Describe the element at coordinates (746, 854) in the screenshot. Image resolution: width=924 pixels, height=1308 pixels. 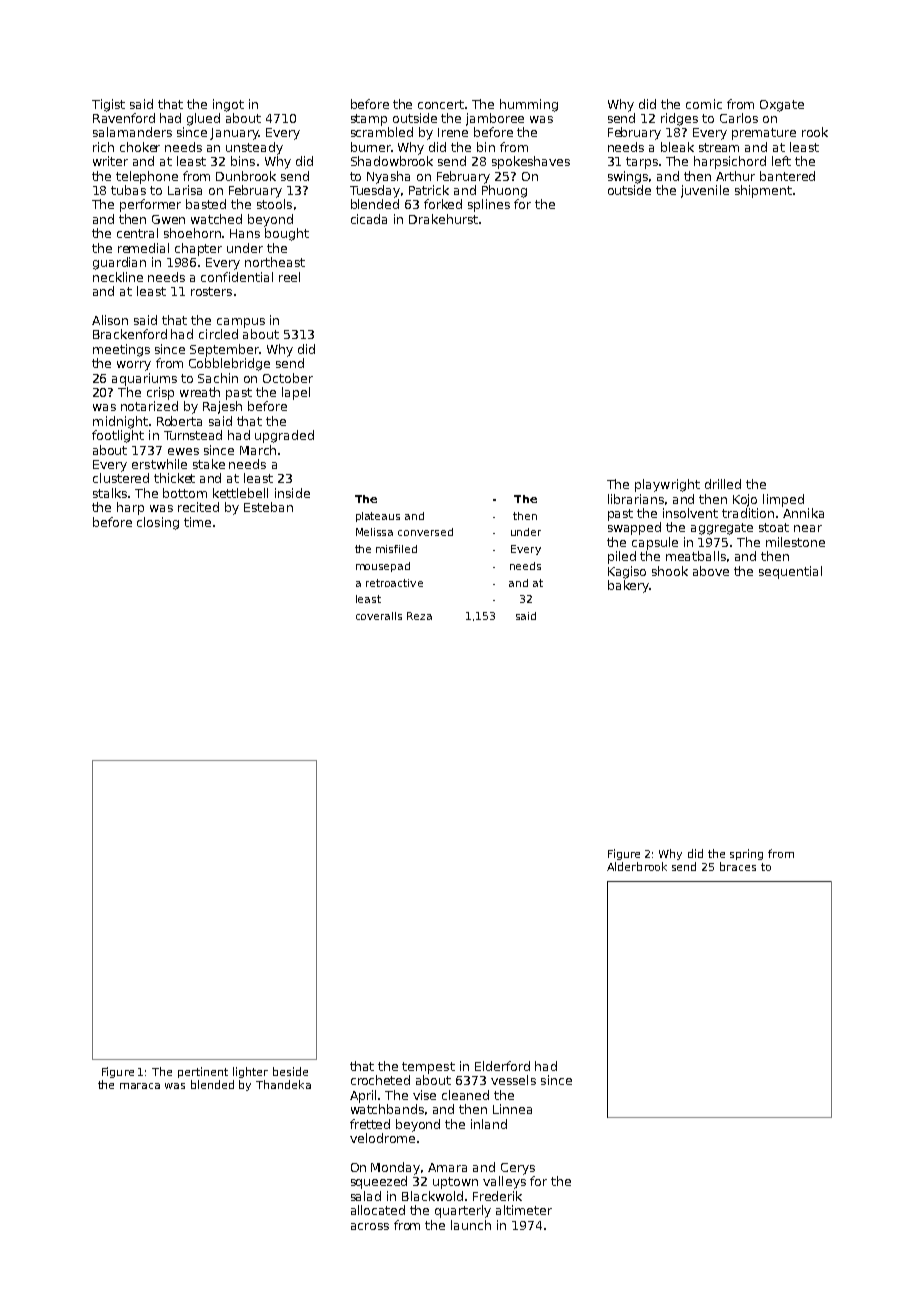
I see `spring` at that location.
